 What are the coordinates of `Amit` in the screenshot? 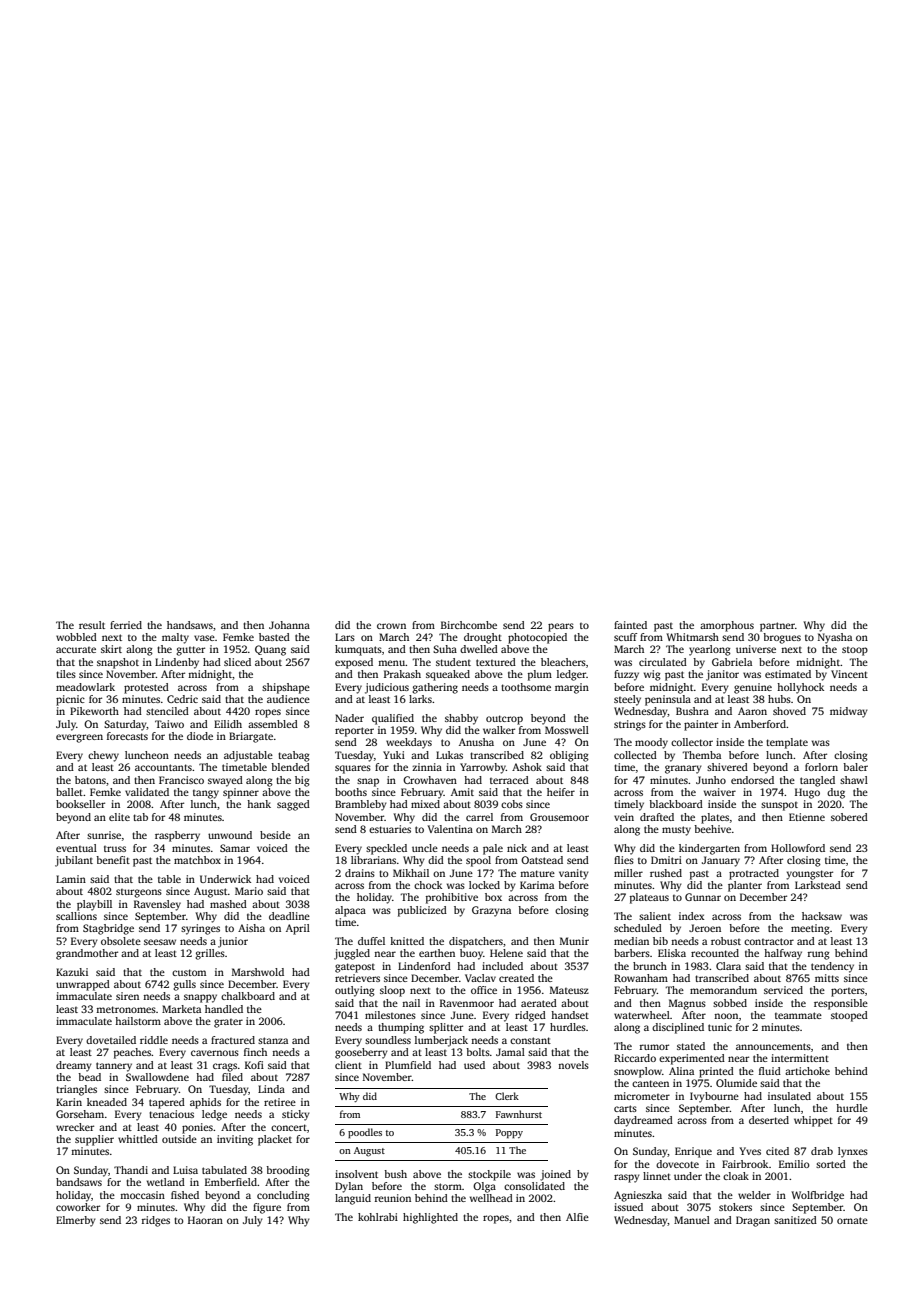 It's located at (462, 792).
